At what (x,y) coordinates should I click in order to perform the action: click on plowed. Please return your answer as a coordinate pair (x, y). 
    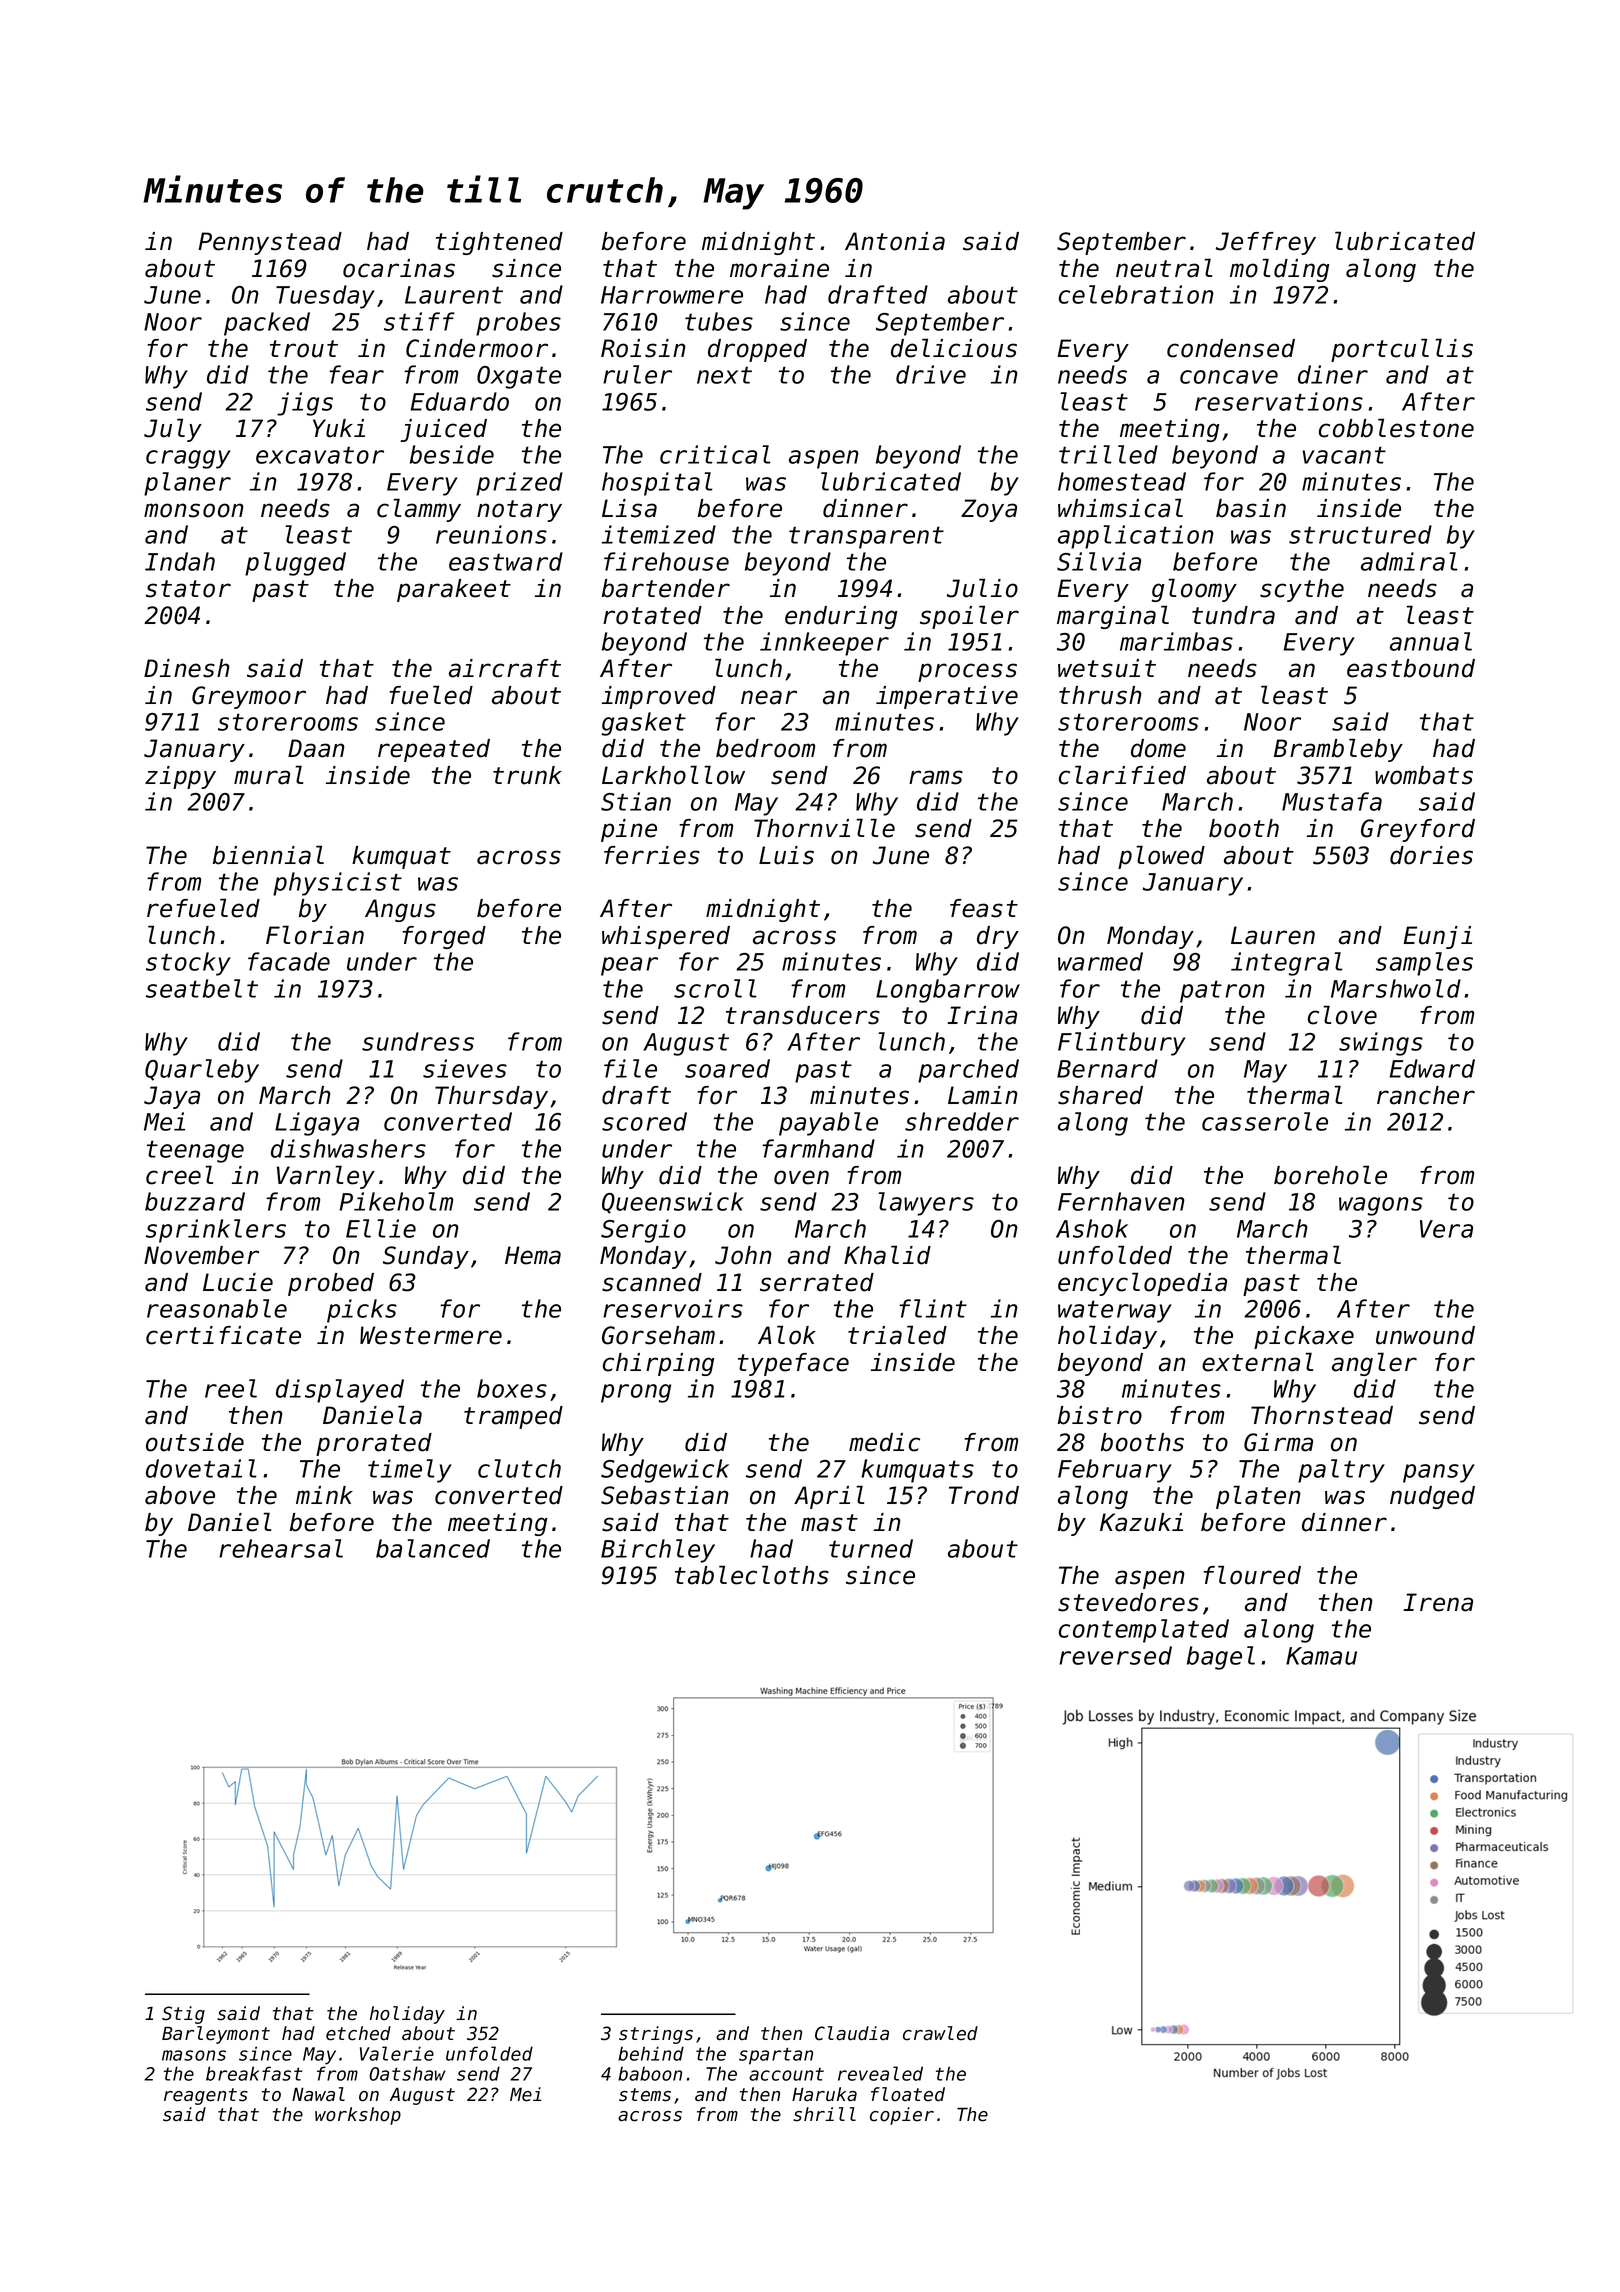
    Looking at the image, I should click on (1161, 857).
